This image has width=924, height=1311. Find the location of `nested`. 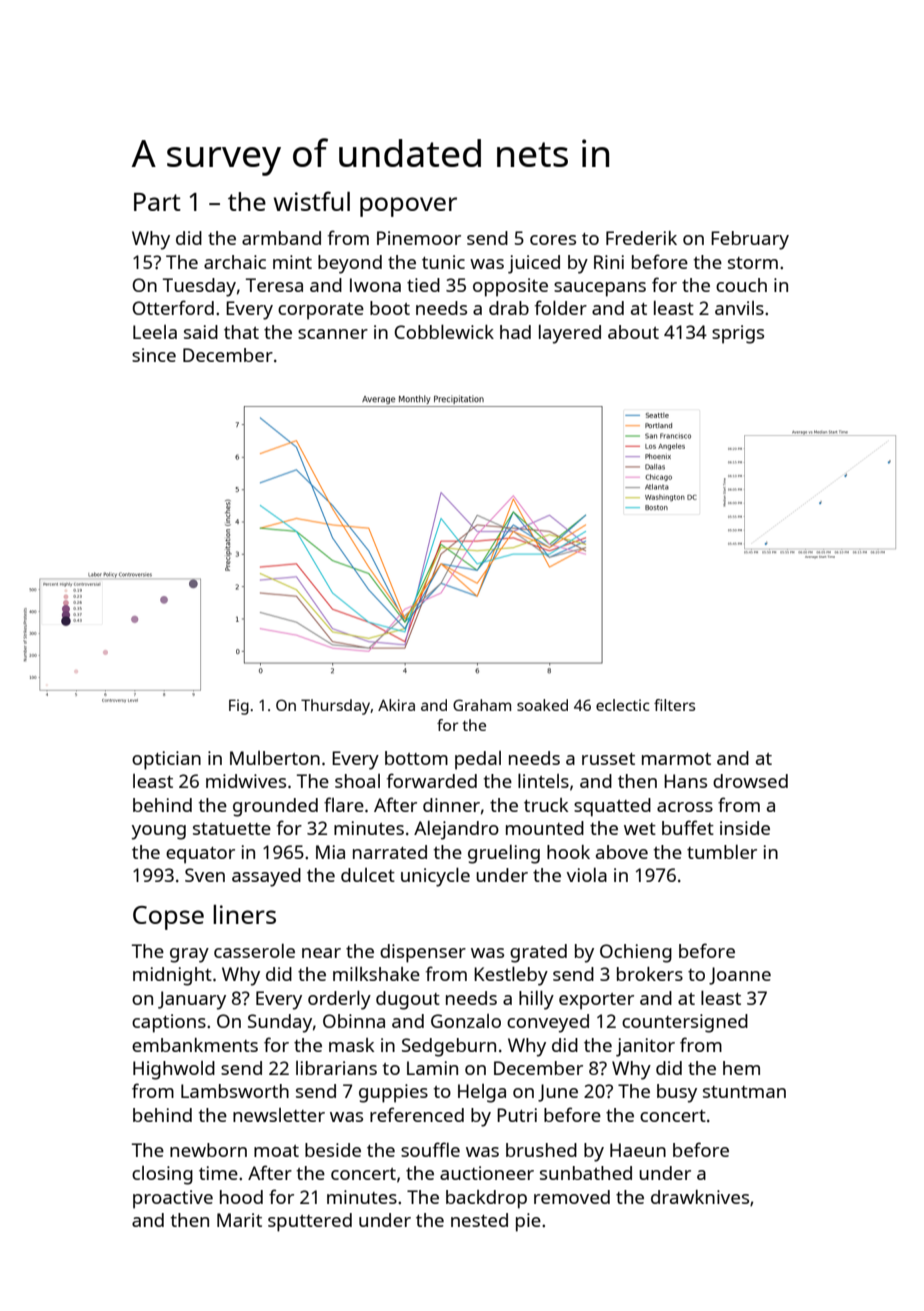

nested is located at coordinates (479, 1220).
